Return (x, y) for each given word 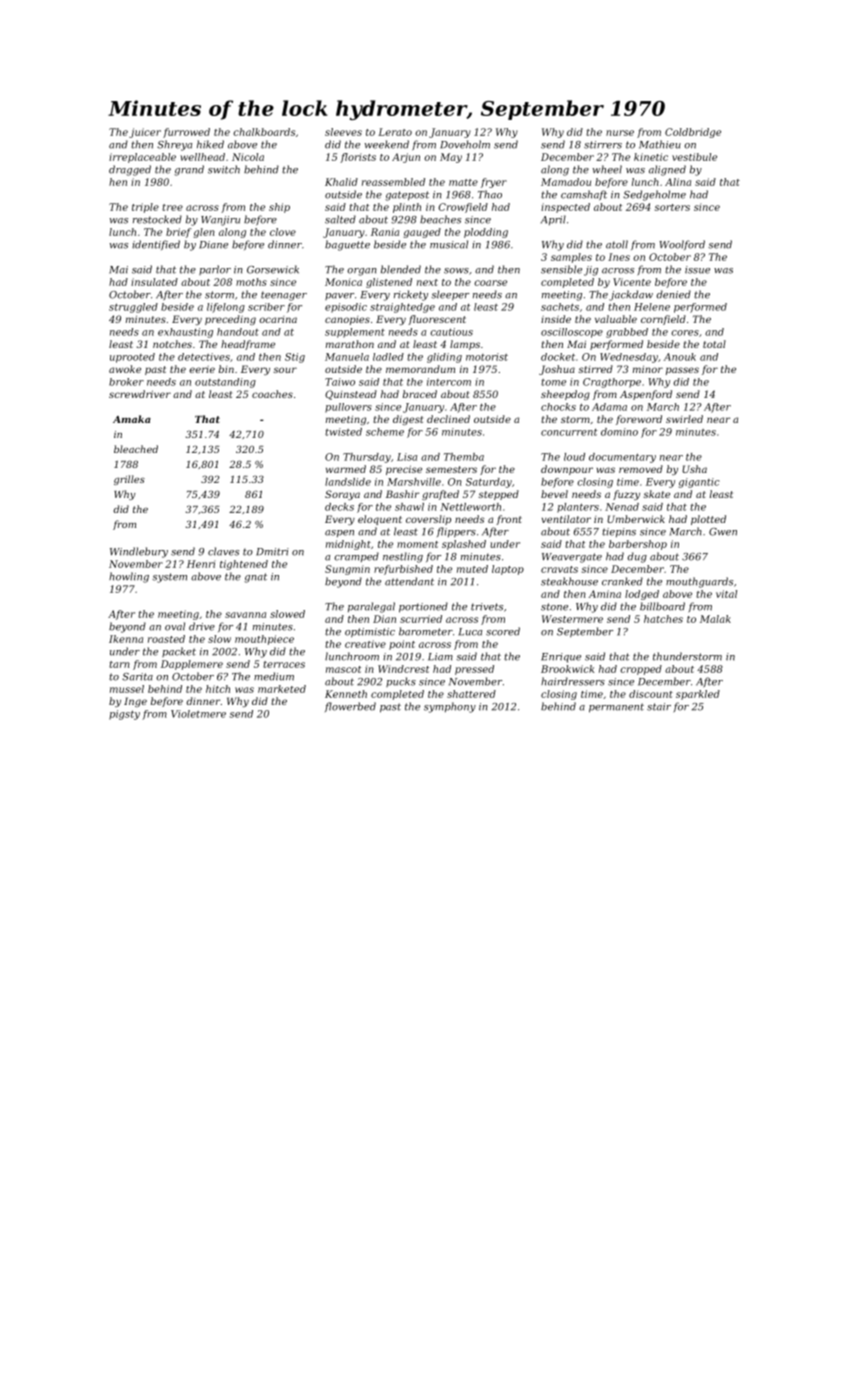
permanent (616, 708)
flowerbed (350, 707)
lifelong (226, 308)
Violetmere (198, 714)
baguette (347, 245)
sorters (672, 207)
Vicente (632, 282)
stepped (498, 495)
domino (619, 432)
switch (224, 169)
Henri (201, 564)
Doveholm (465, 144)
